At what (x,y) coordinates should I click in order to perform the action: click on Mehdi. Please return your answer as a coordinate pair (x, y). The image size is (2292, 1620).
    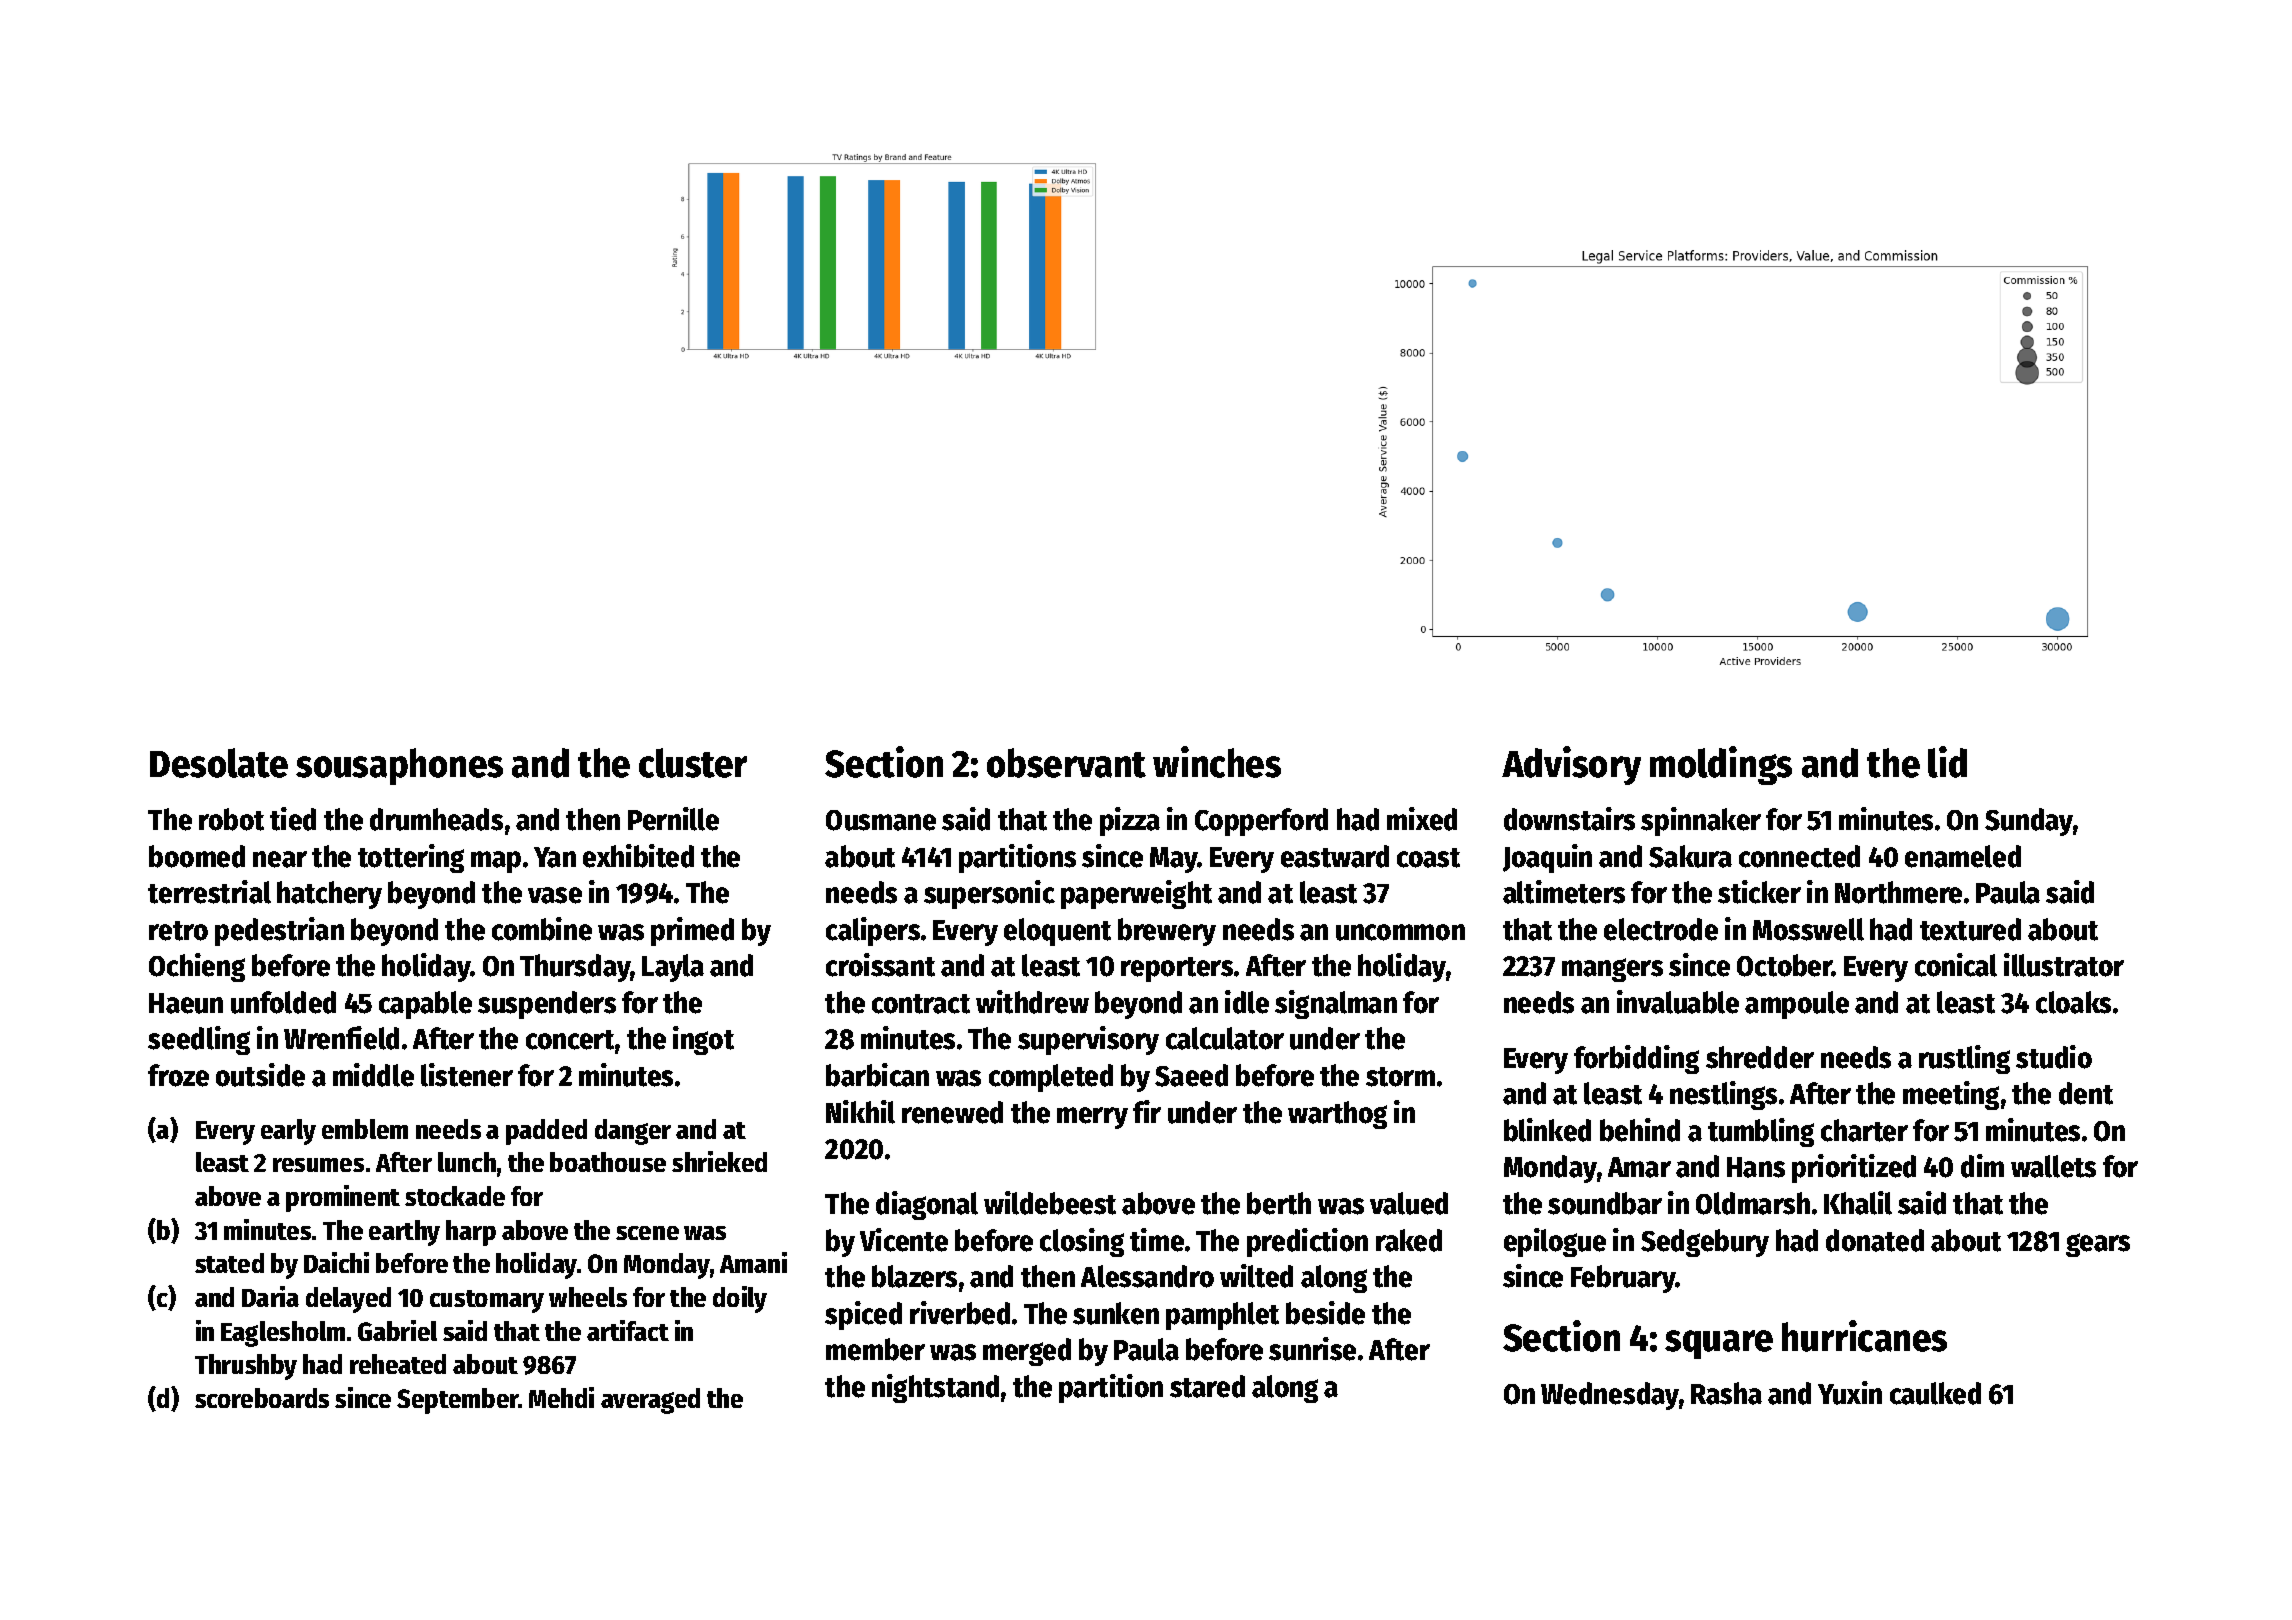
    Looking at the image, I should click on (561, 1397).
